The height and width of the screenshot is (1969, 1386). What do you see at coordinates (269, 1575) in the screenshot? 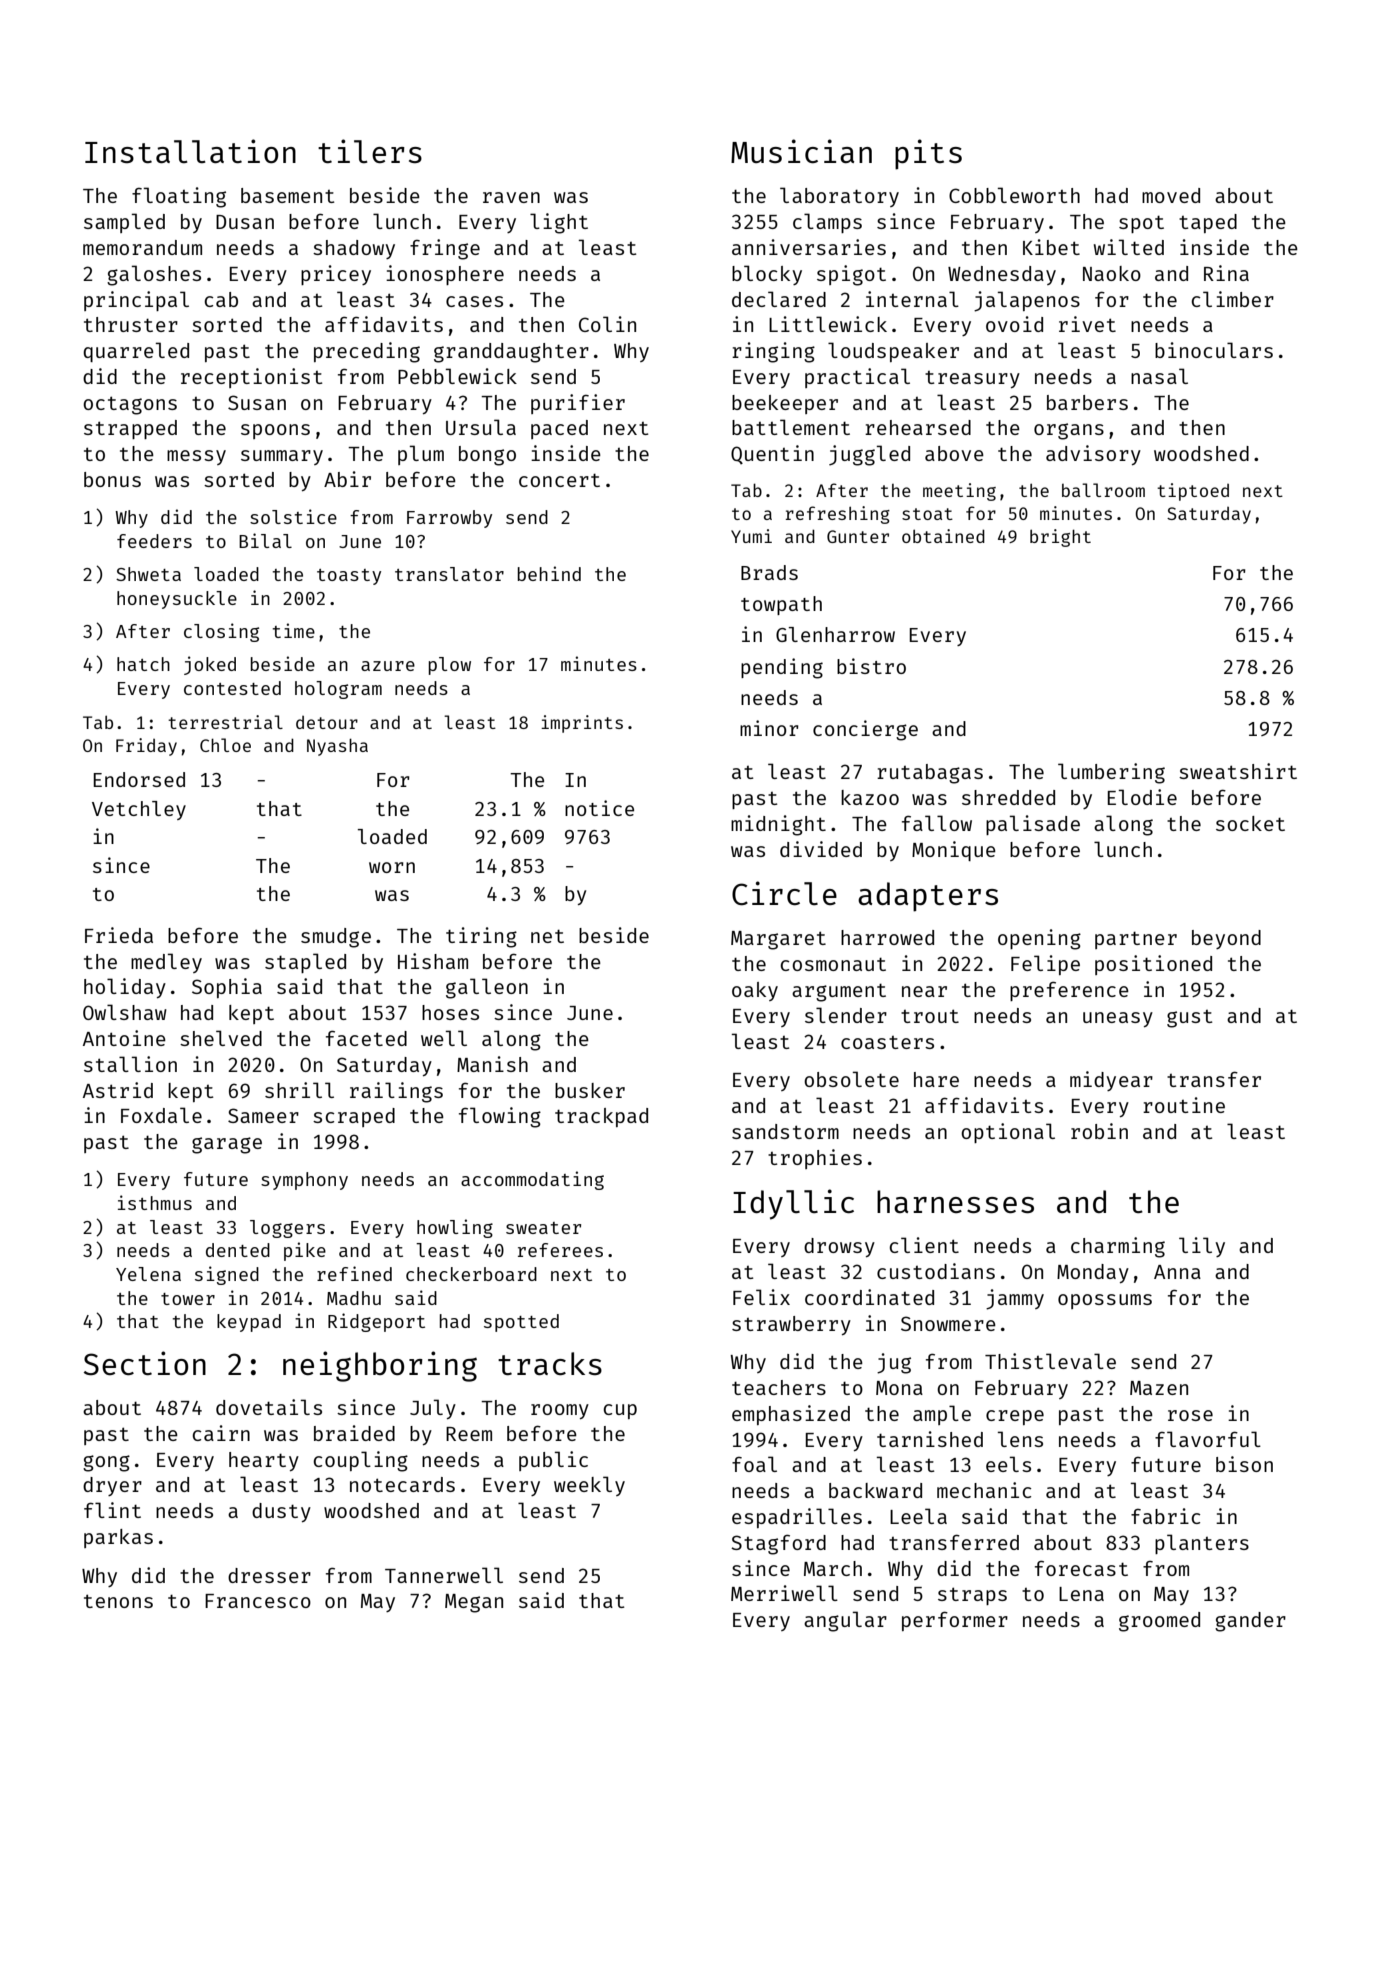
I see `dresser` at bounding box center [269, 1575].
